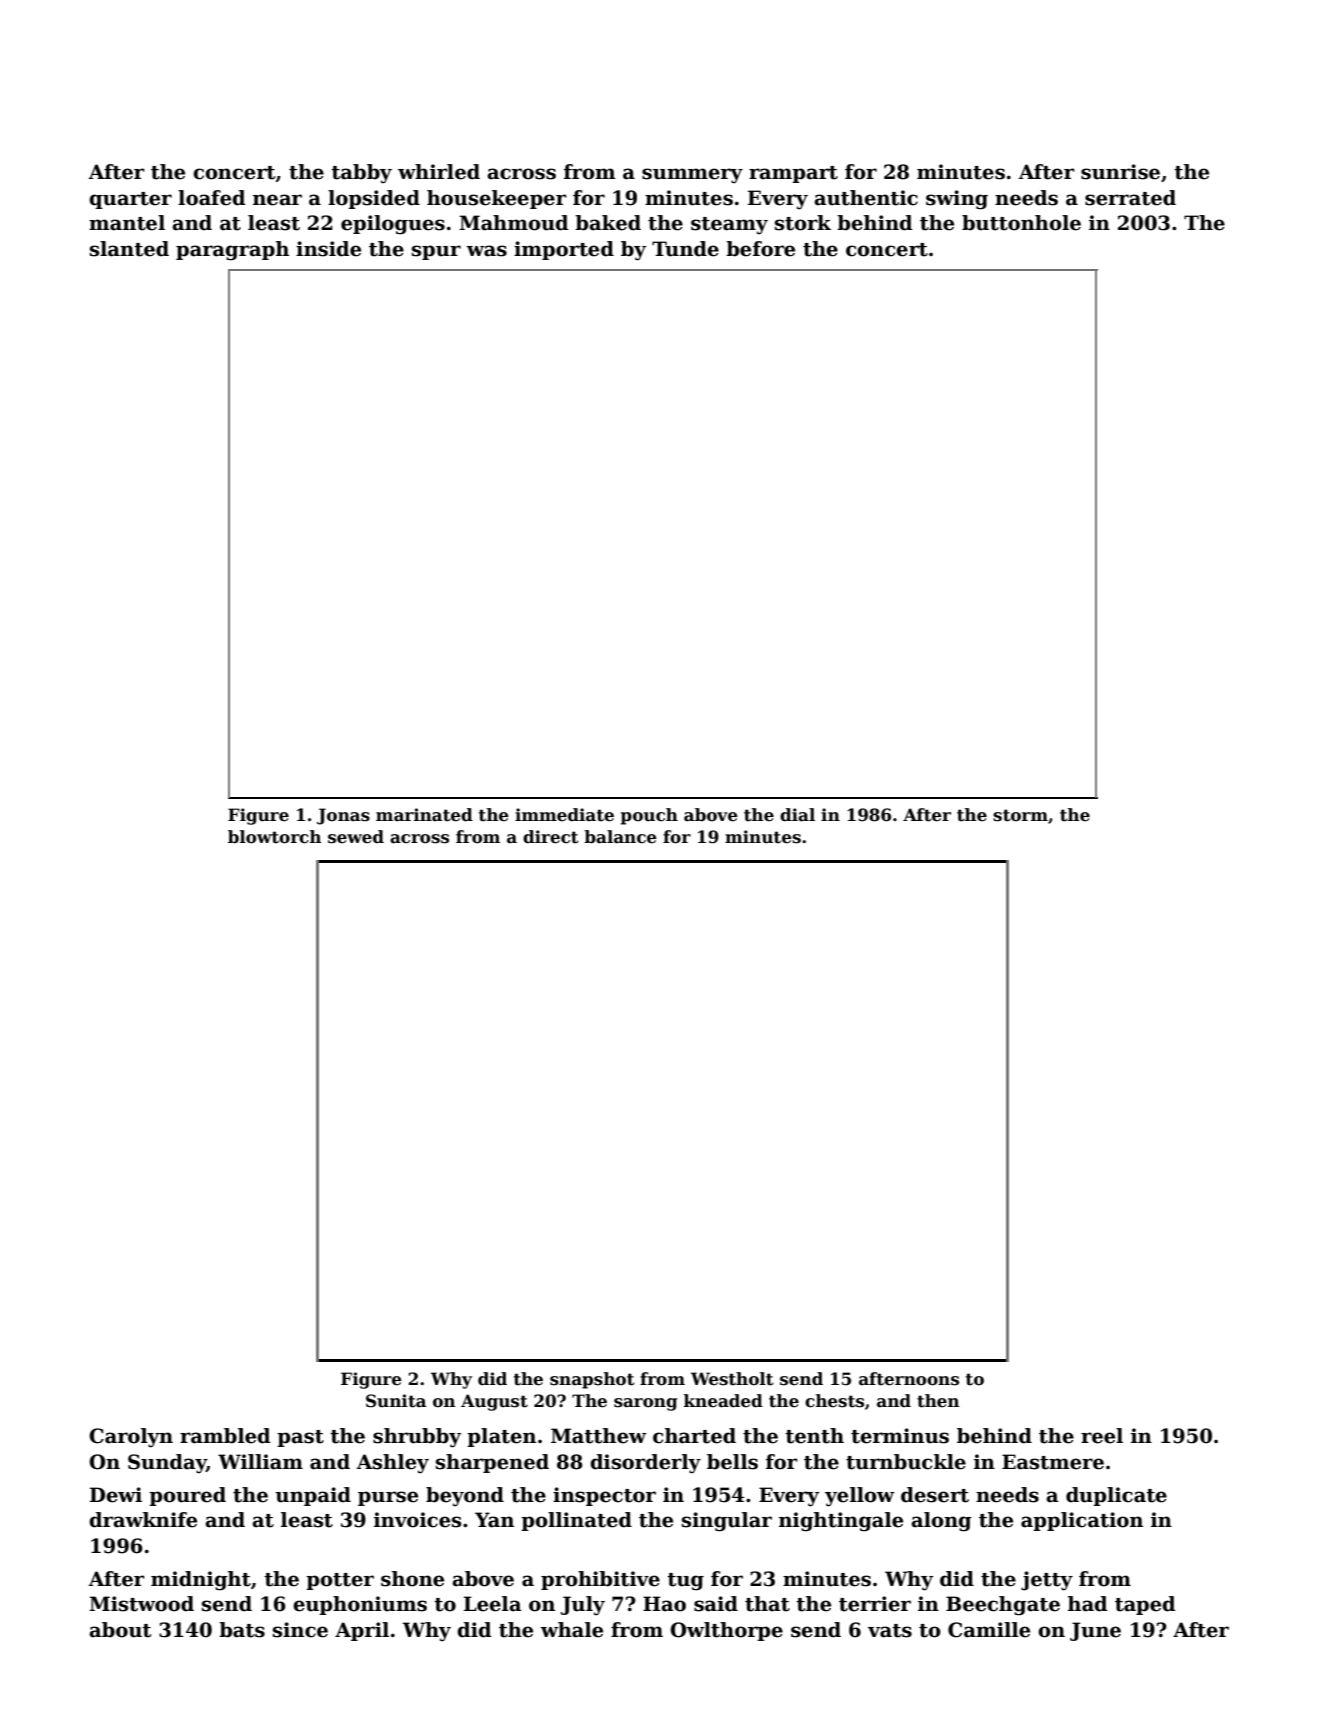 The width and height of the screenshot is (1325, 1715). I want to click on paragraph, so click(232, 251).
